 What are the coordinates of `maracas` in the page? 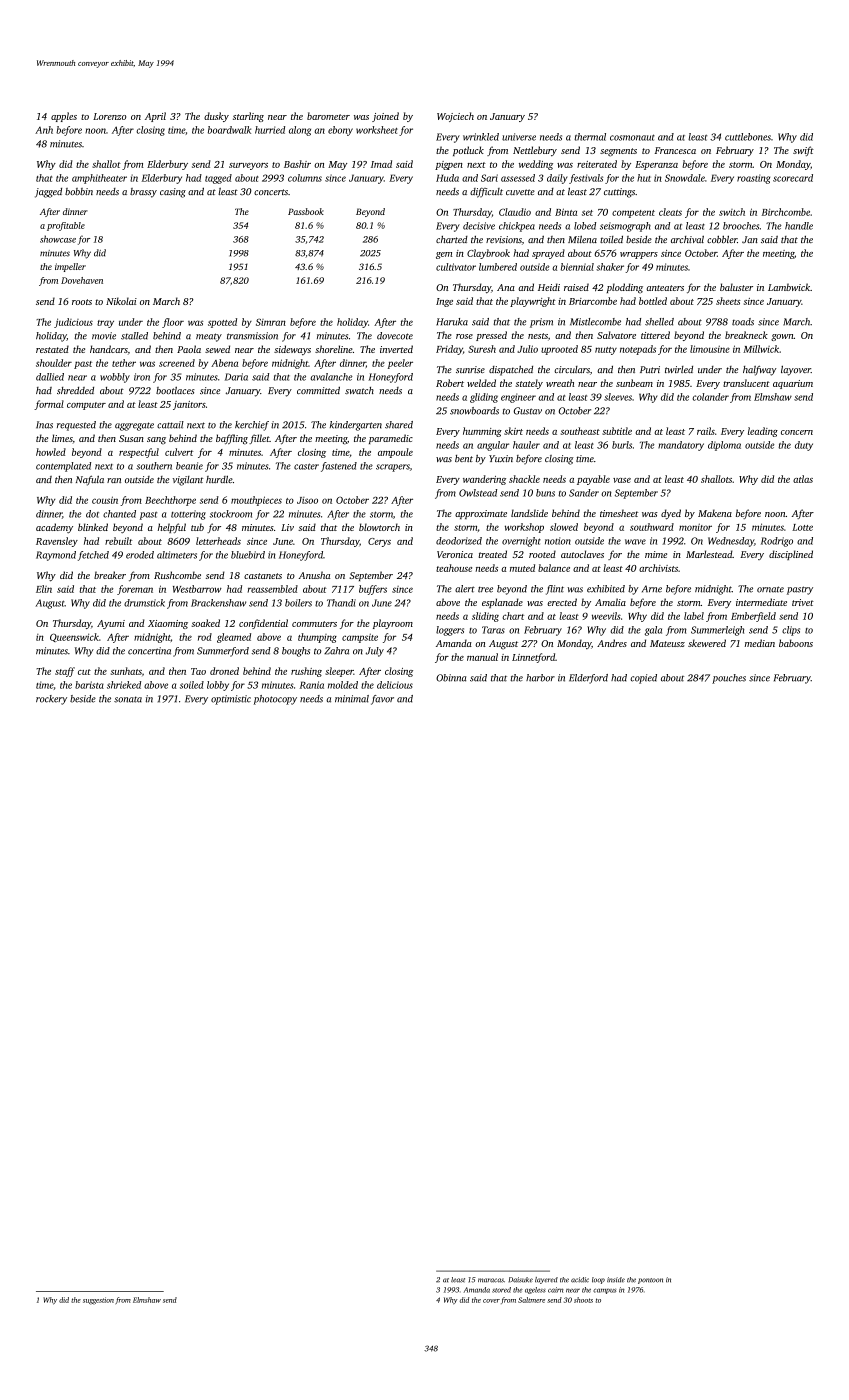 It's located at (491, 1280).
